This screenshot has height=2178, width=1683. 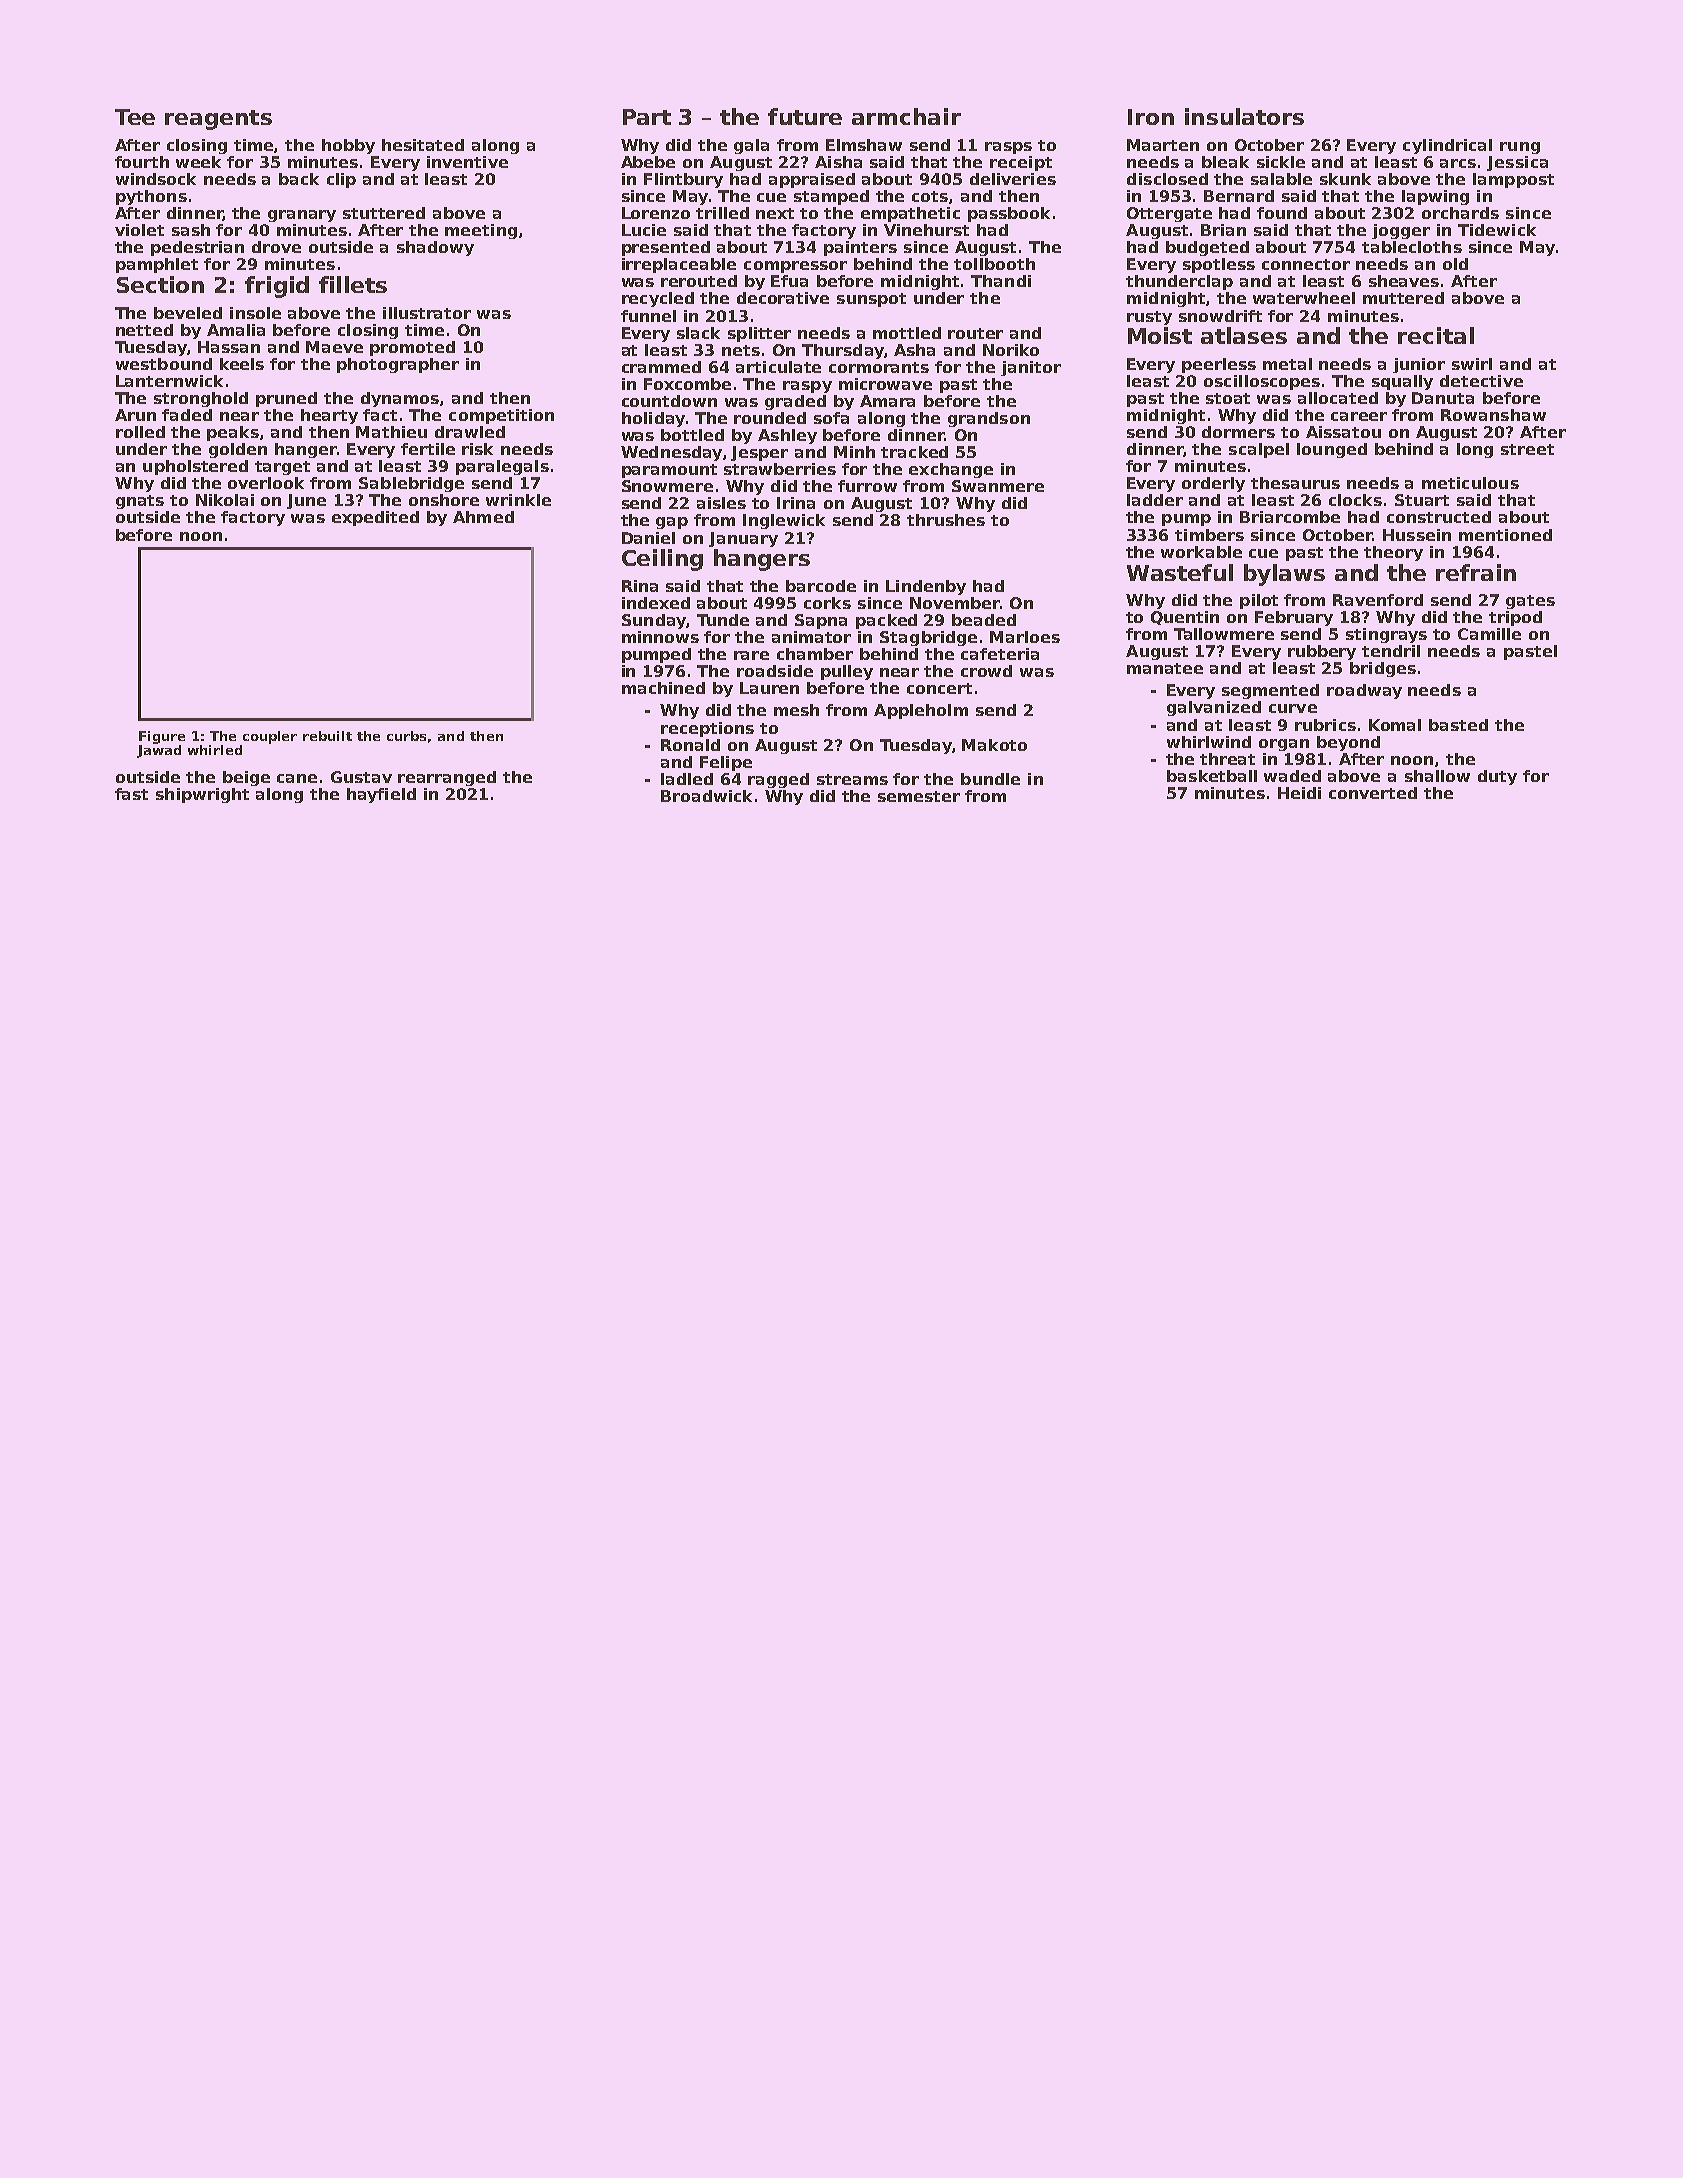 I want to click on curbs, so click(x=406, y=736).
